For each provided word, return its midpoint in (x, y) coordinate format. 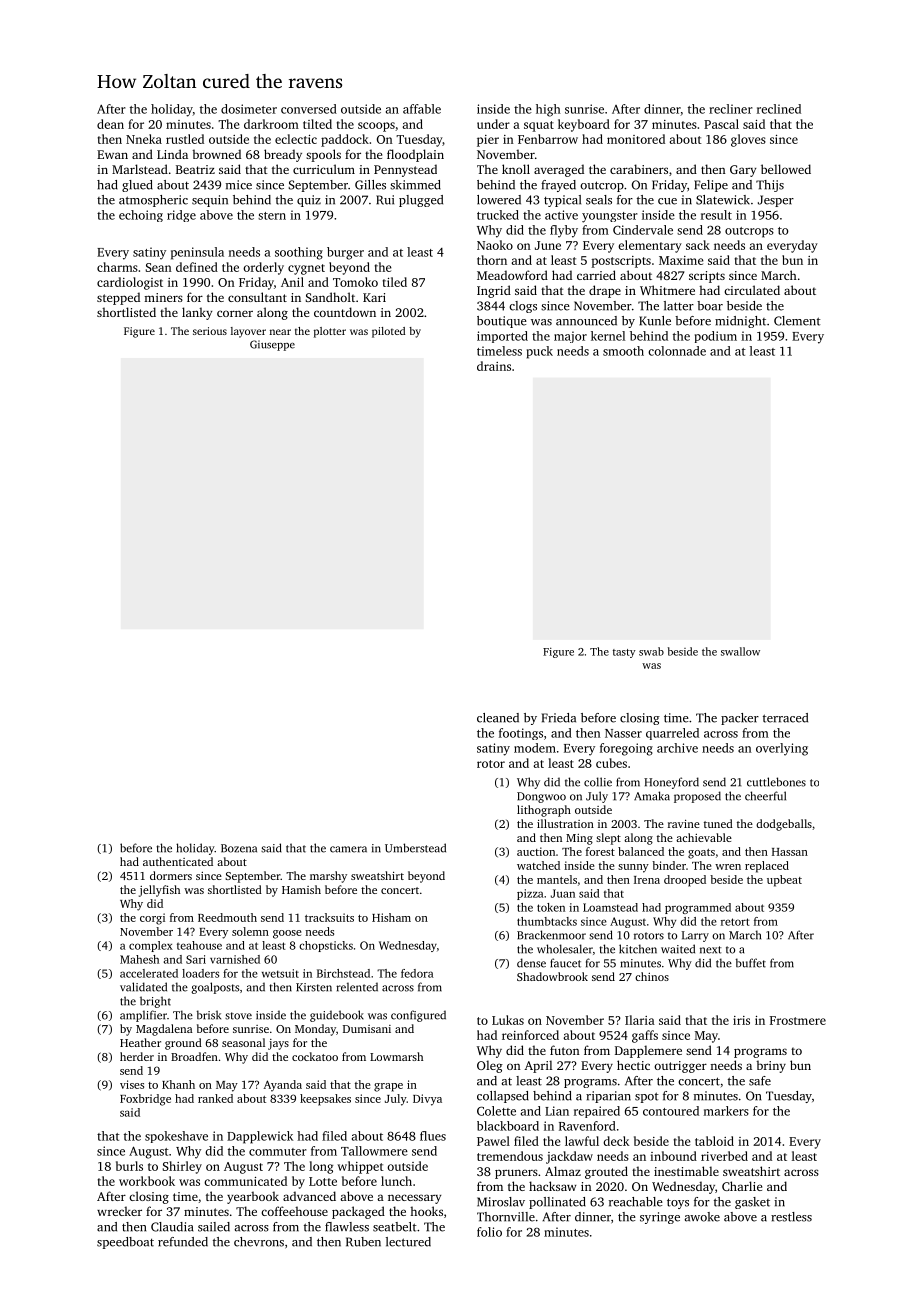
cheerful (765, 796)
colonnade (677, 351)
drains (494, 366)
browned (216, 154)
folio (489, 1232)
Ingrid (494, 291)
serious (210, 331)
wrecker (119, 1211)
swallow (740, 651)
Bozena (239, 848)
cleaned (498, 718)
